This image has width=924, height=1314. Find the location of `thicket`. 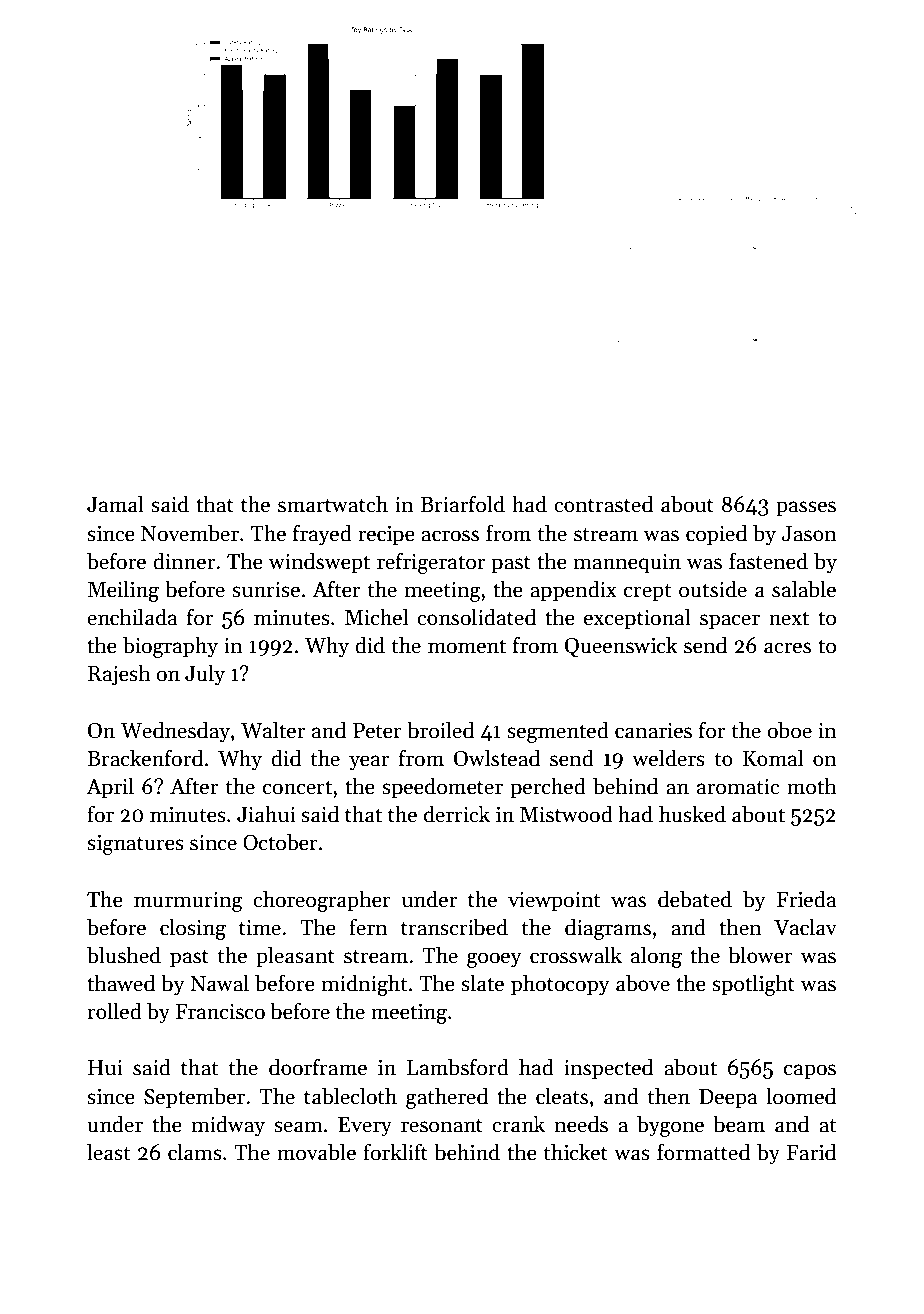

thicket is located at coordinates (576, 1152).
